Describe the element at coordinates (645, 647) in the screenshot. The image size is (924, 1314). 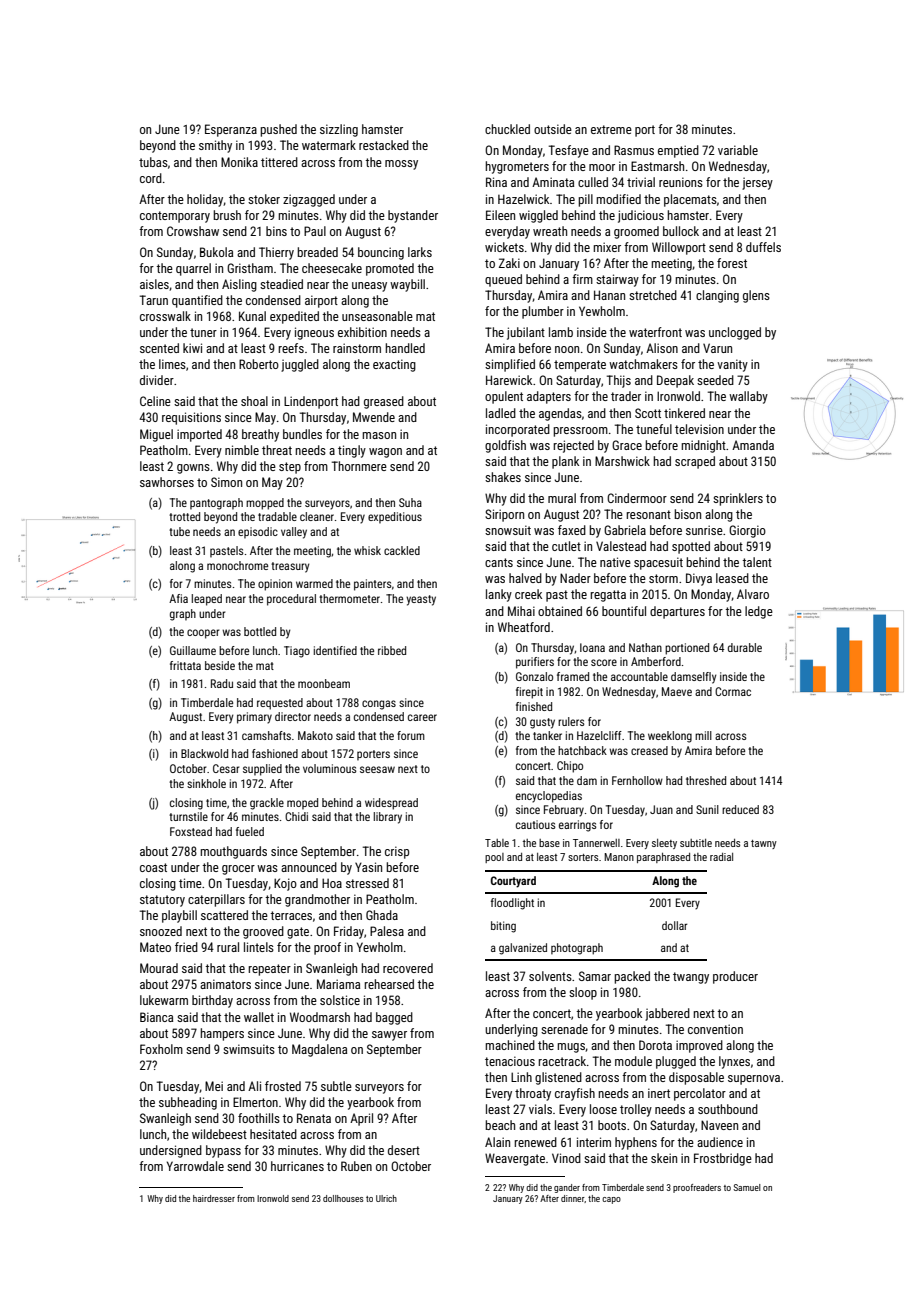
I see `Nathan` at that location.
